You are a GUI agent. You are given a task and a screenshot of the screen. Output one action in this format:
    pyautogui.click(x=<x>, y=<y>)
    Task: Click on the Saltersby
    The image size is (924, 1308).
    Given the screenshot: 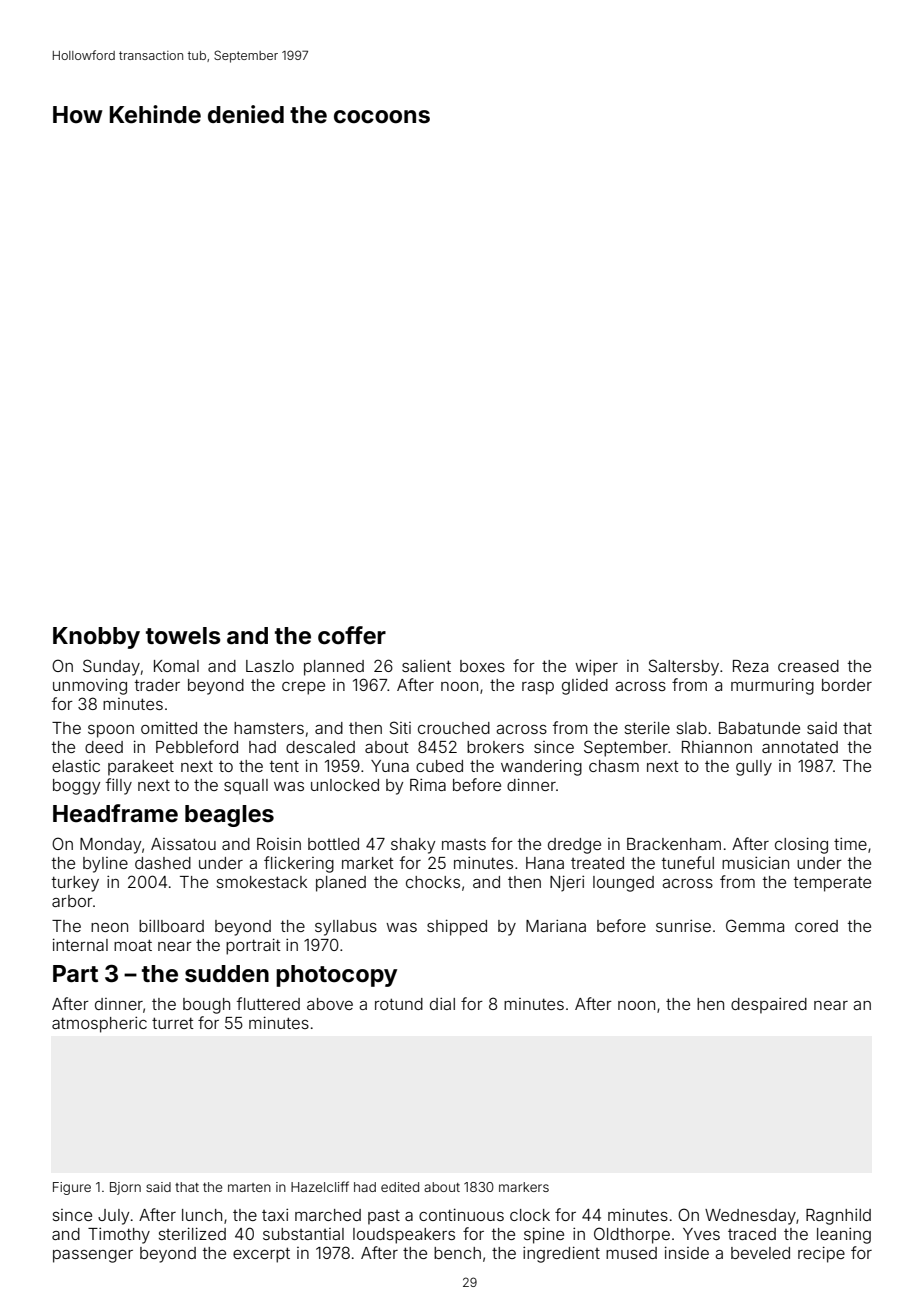 What is the action you would take?
    pyautogui.click(x=683, y=667)
